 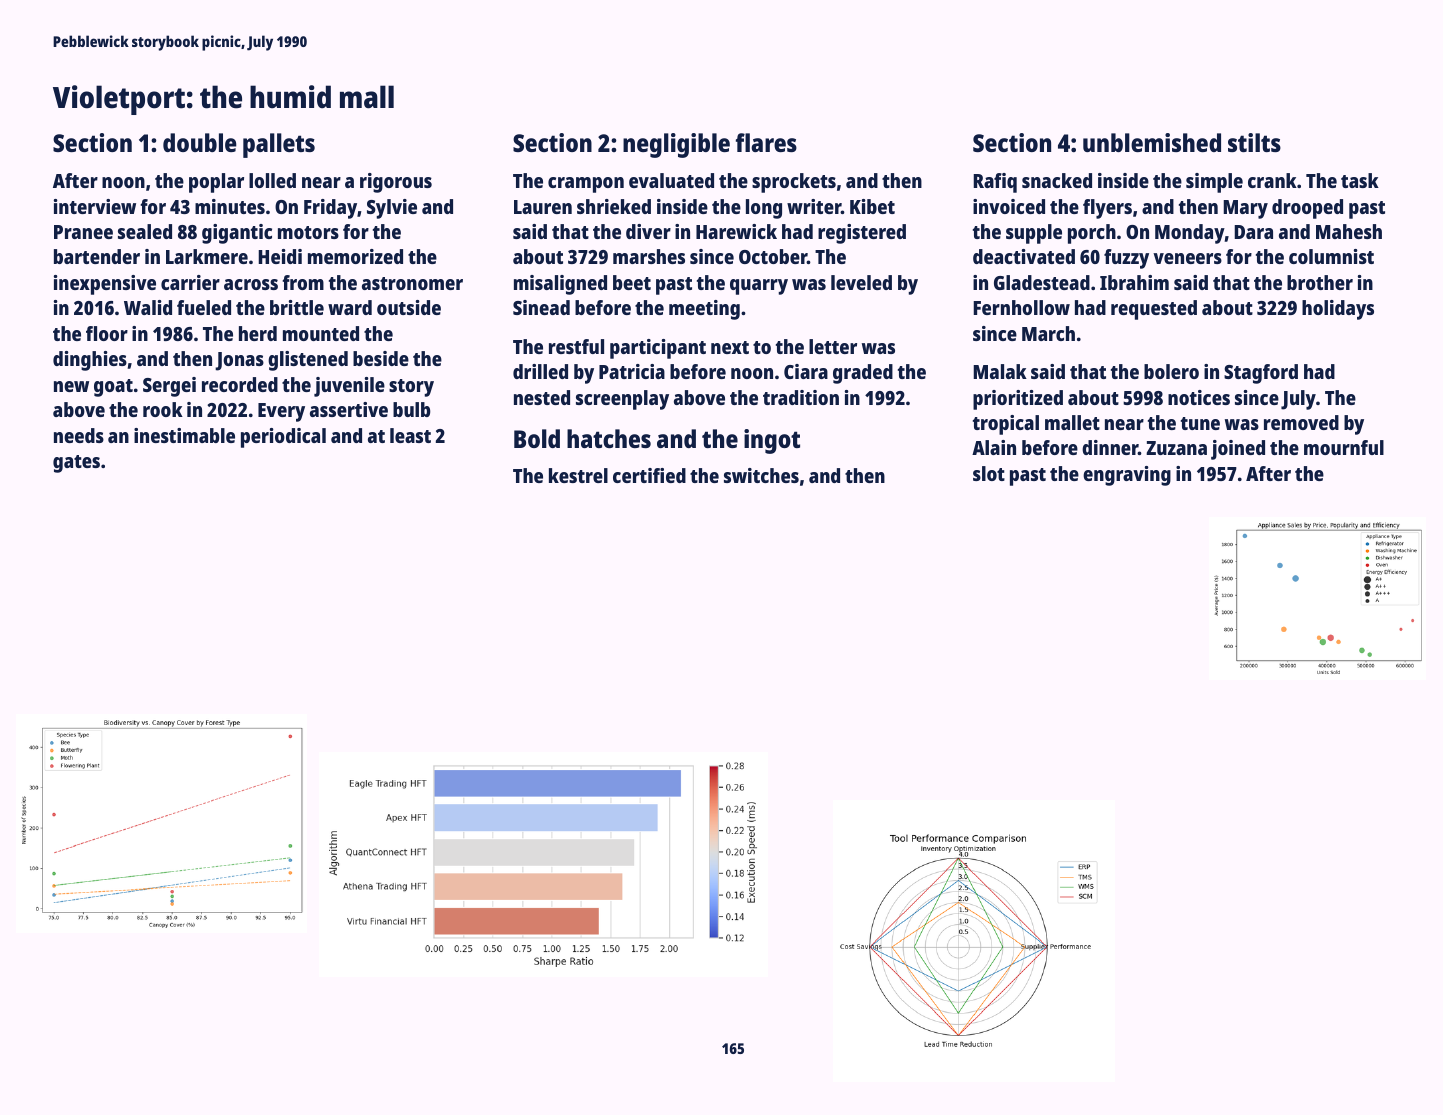 I want to click on rook, so click(x=163, y=409).
